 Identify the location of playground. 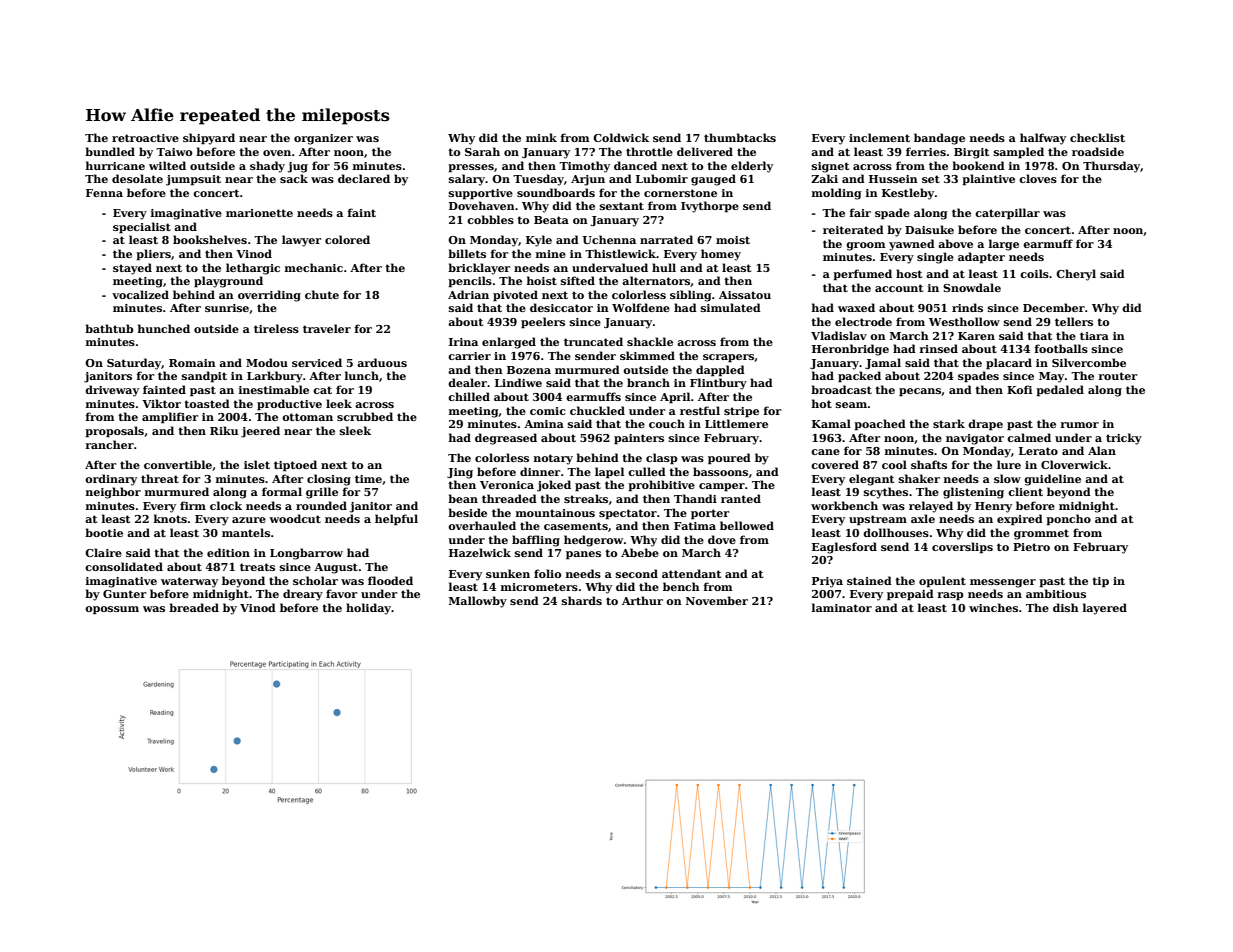
(228, 282).
